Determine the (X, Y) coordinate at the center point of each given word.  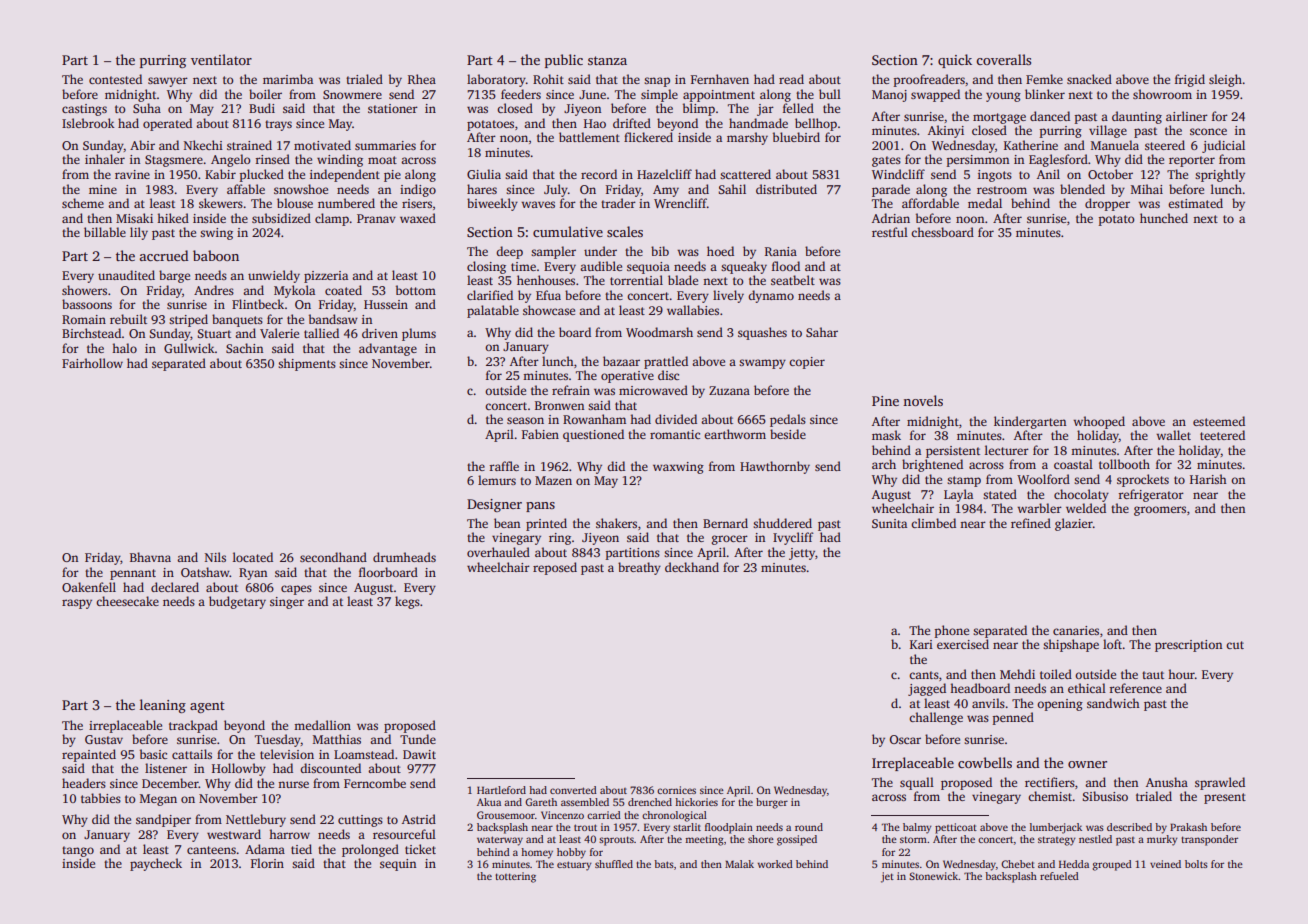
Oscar (905, 739)
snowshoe (301, 189)
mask (886, 435)
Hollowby (239, 769)
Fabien (540, 434)
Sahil (732, 189)
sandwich (1113, 703)
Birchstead (91, 333)
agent (207, 707)
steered (1165, 145)
